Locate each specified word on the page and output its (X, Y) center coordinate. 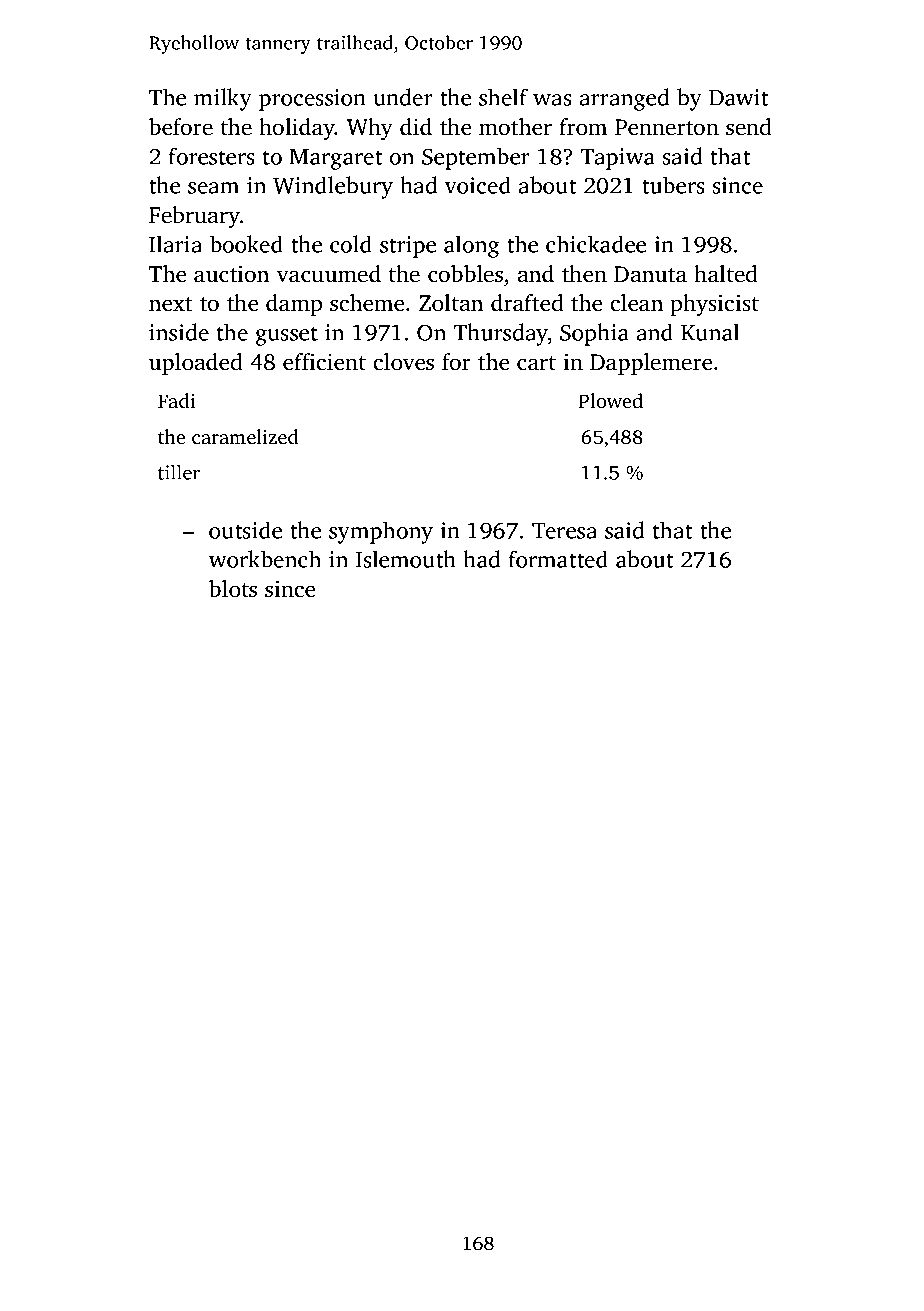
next (170, 304)
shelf (503, 97)
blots (233, 589)
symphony (381, 532)
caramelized (245, 436)
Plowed (610, 400)
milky (223, 99)
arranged (624, 99)
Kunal (710, 332)
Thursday (501, 334)
